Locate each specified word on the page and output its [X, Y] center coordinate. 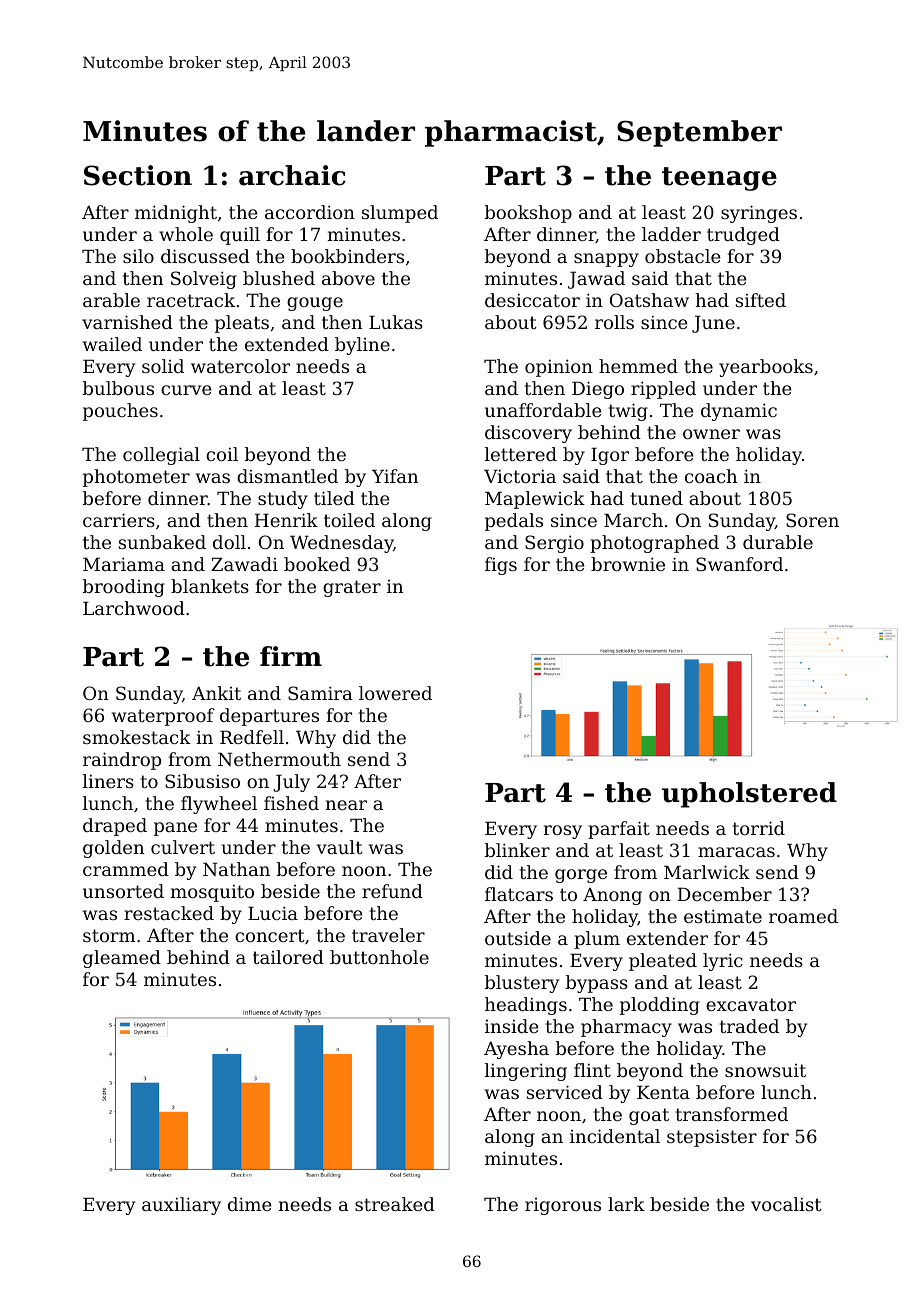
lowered [395, 693]
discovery [528, 434]
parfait [619, 830]
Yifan [395, 476]
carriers [119, 520]
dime [250, 1204]
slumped [400, 214]
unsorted [123, 891]
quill [240, 236]
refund [392, 891]
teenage [719, 179]
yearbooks [766, 368]
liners [108, 781]
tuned [657, 498]
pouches [120, 412]
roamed [803, 916]
